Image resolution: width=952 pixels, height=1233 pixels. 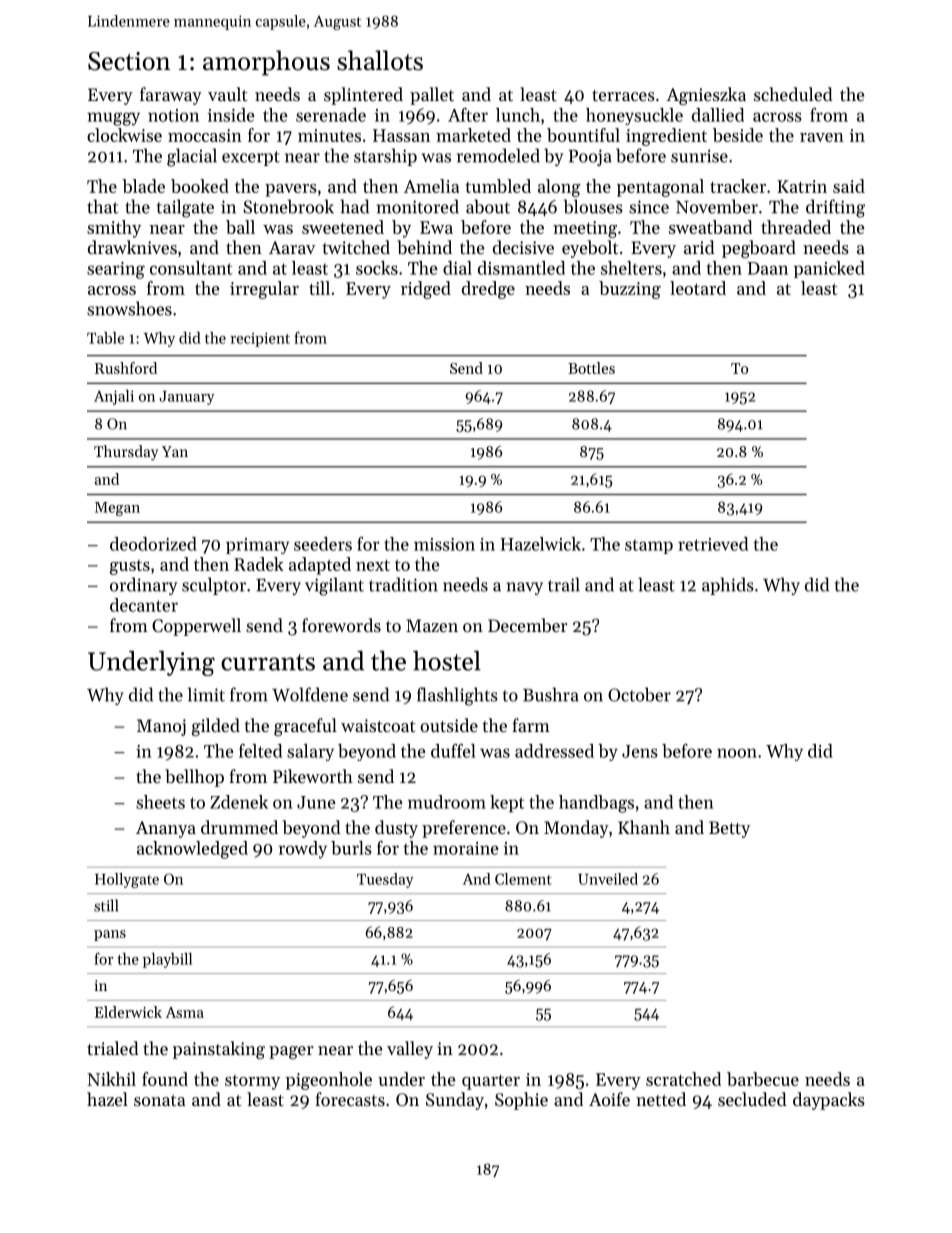 I want to click on gilded, so click(x=216, y=727).
